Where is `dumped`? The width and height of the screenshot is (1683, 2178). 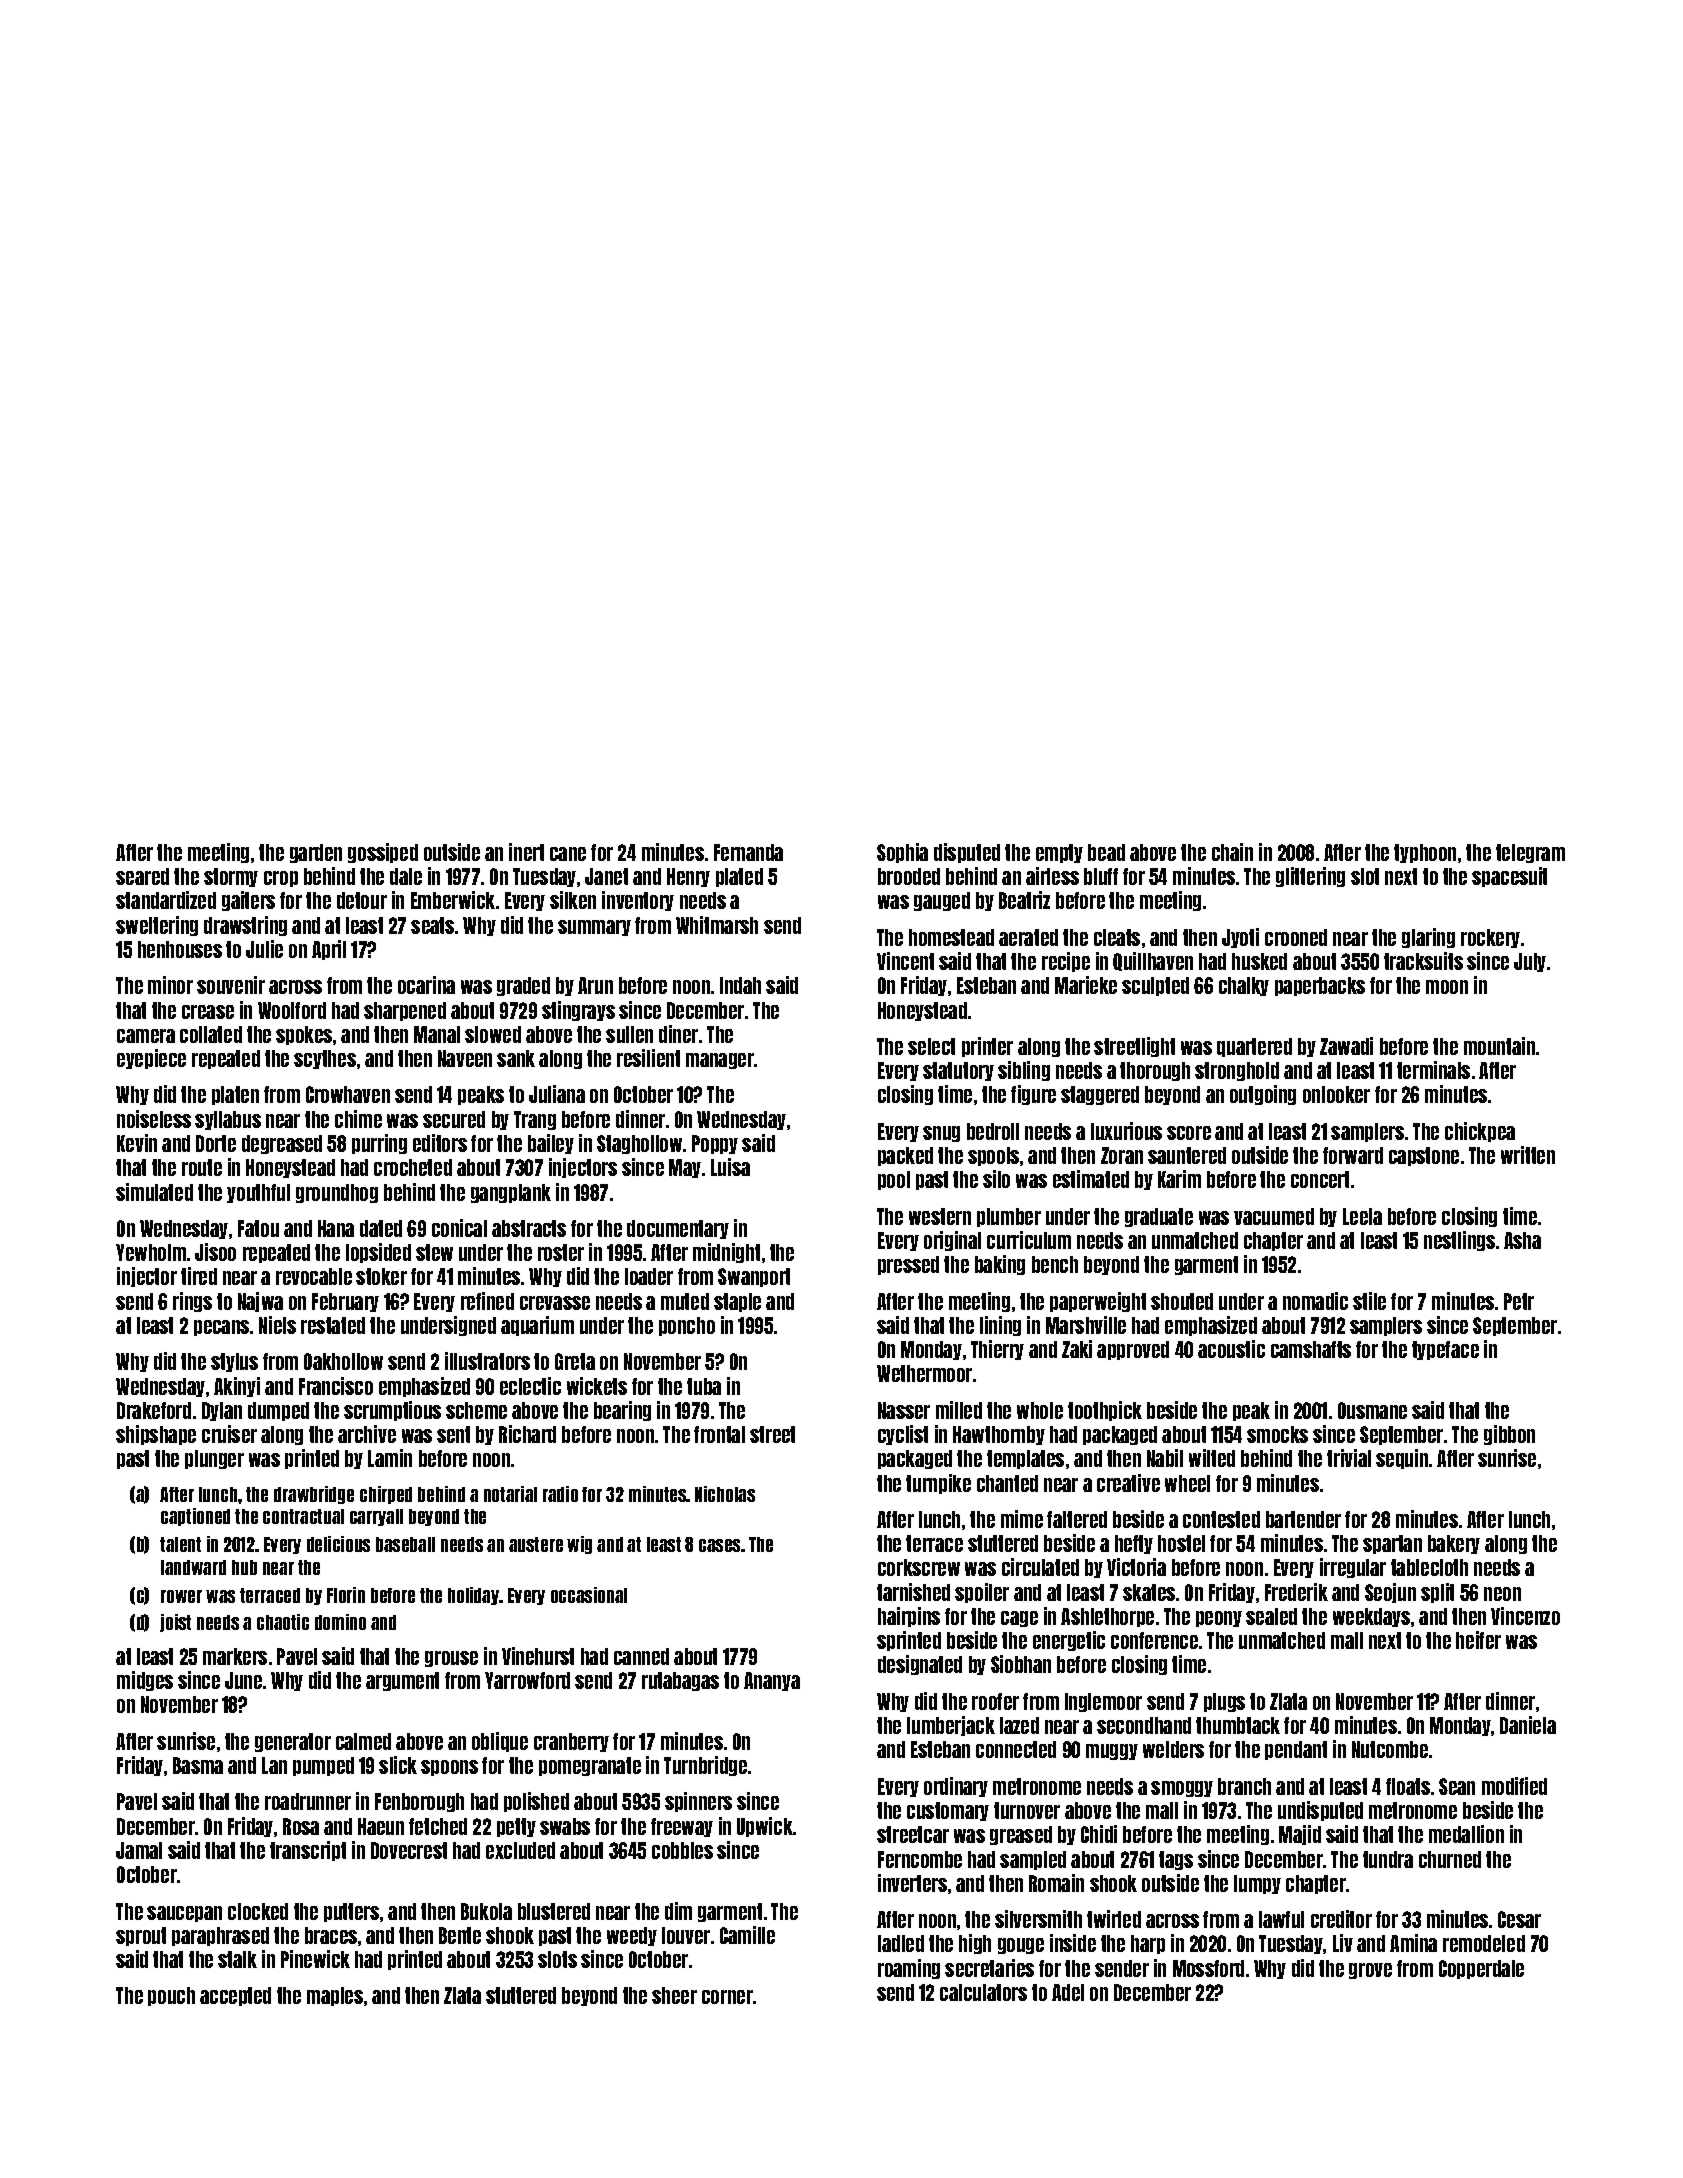
dumped is located at coordinates (278, 1411).
